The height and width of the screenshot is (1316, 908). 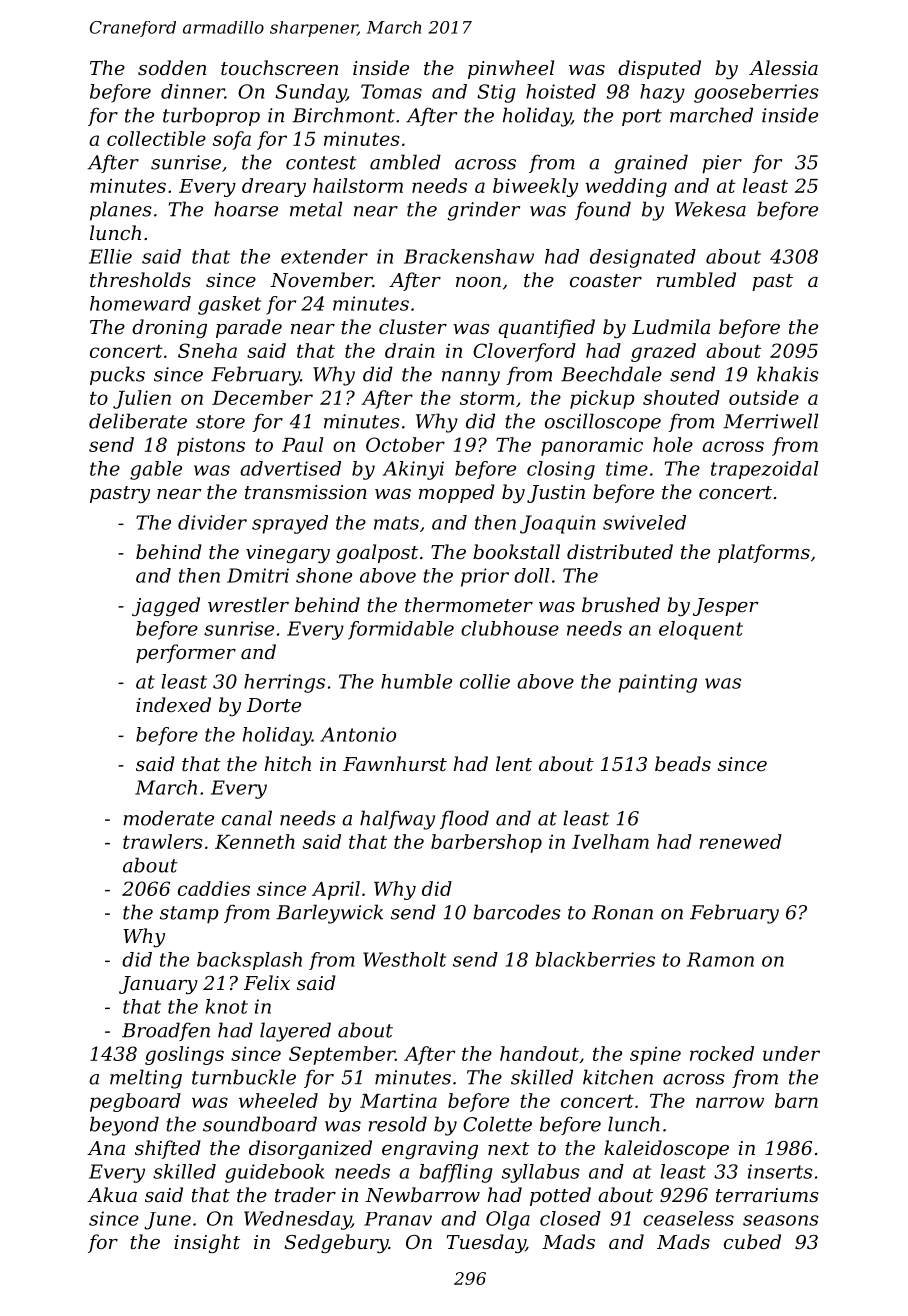 What do you see at coordinates (274, 187) in the screenshot?
I see `dreary` at bounding box center [274, 187].
